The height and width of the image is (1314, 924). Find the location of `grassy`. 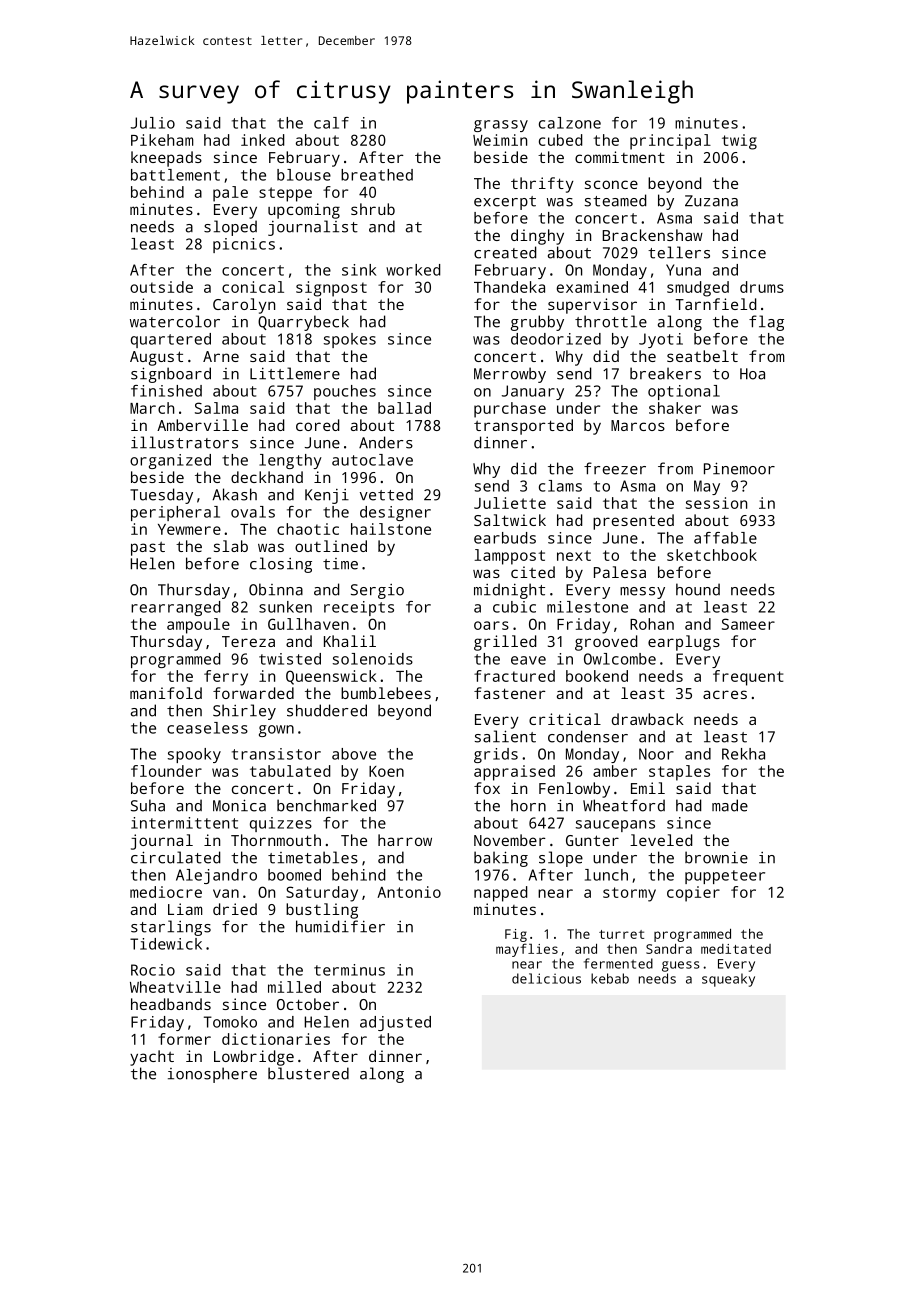

grassy is located at coordinates (501, 126).
